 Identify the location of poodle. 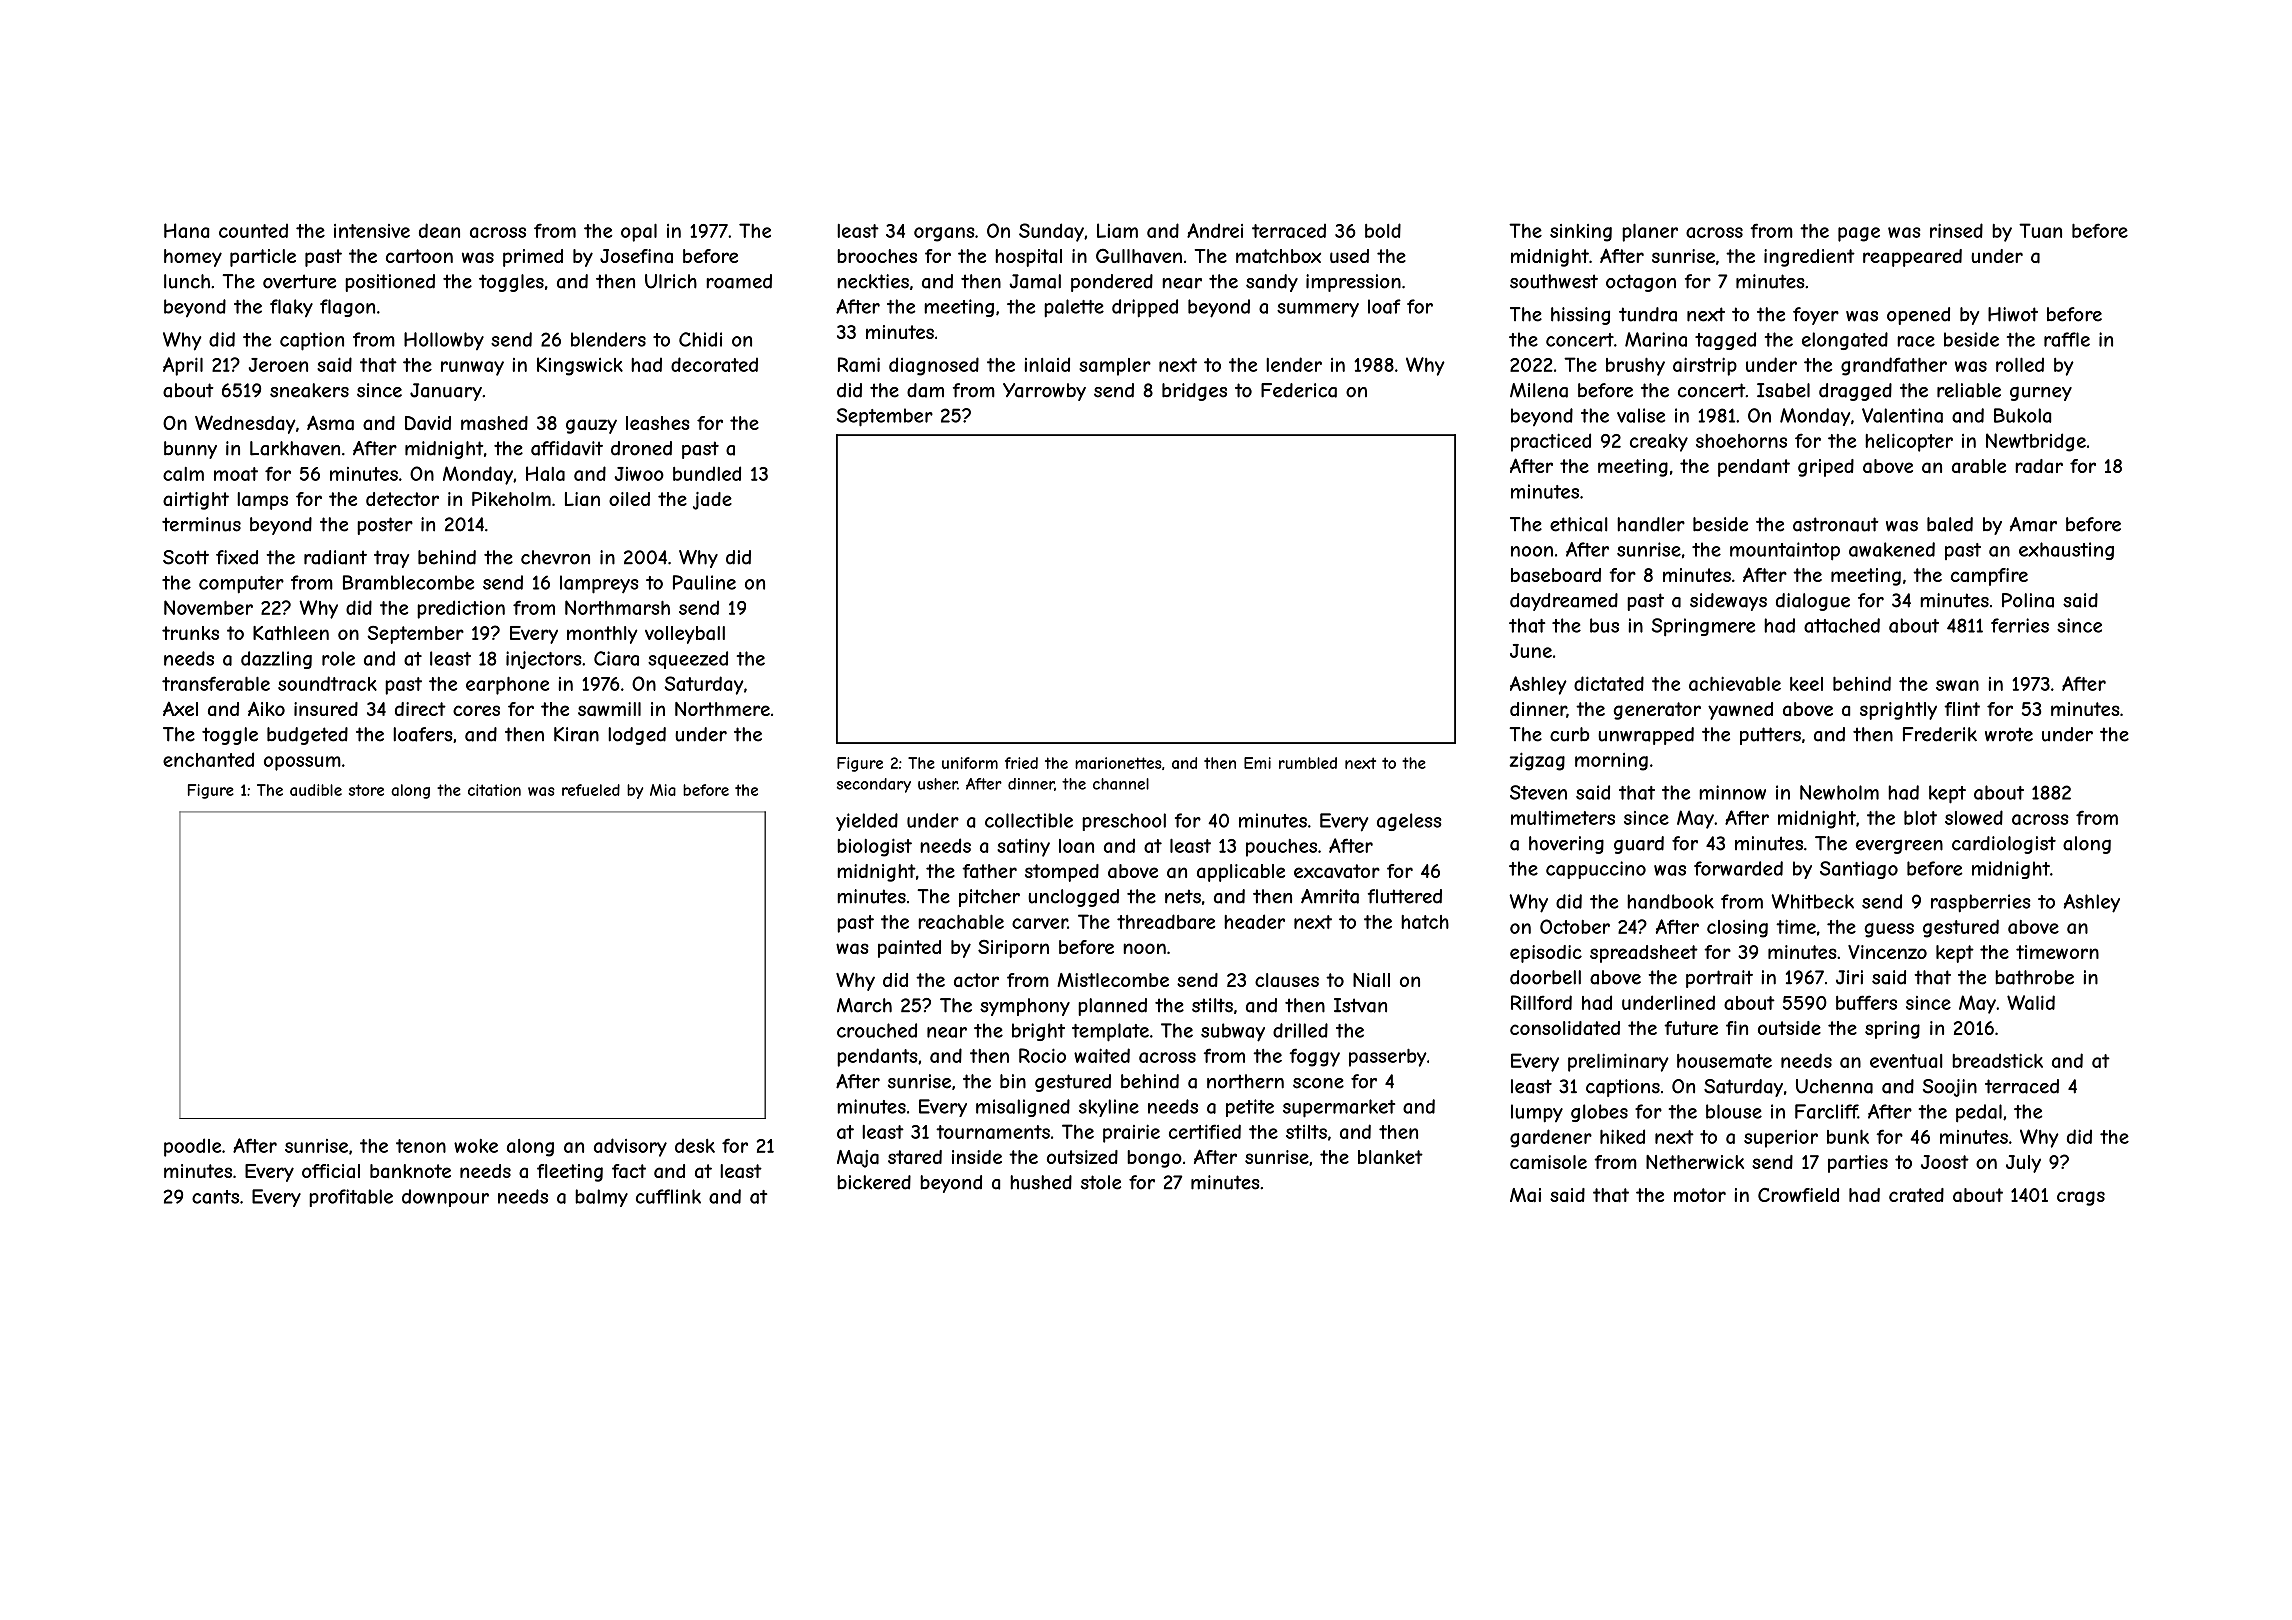
(192, 1147).
